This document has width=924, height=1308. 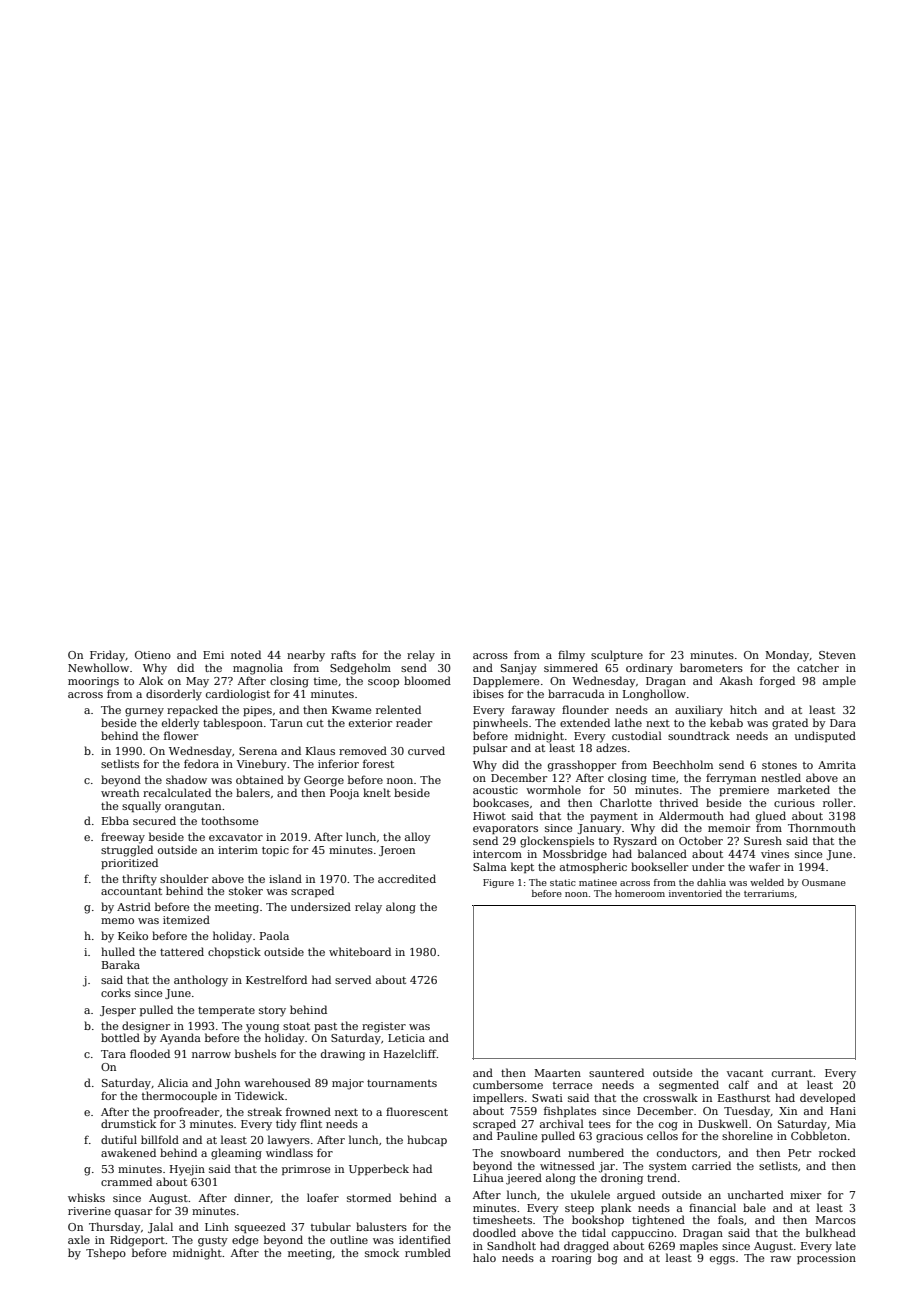 I want to click on Tara, so click(x=113, y=1054).
